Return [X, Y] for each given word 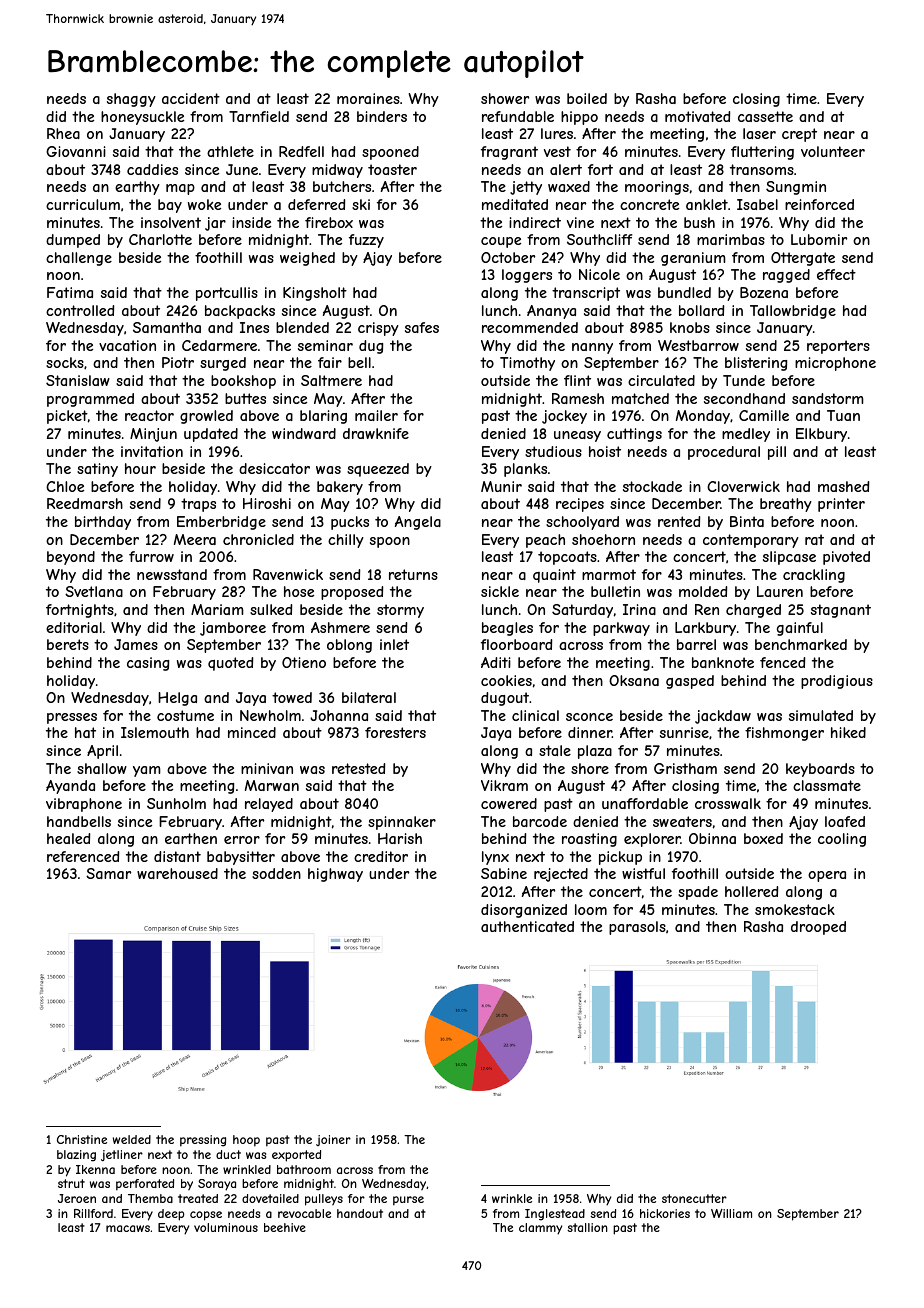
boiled [587, 98]
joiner [333, 1140]
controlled [80, 310]
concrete [649, 204]
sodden [276, 873]
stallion [587, 1227]
